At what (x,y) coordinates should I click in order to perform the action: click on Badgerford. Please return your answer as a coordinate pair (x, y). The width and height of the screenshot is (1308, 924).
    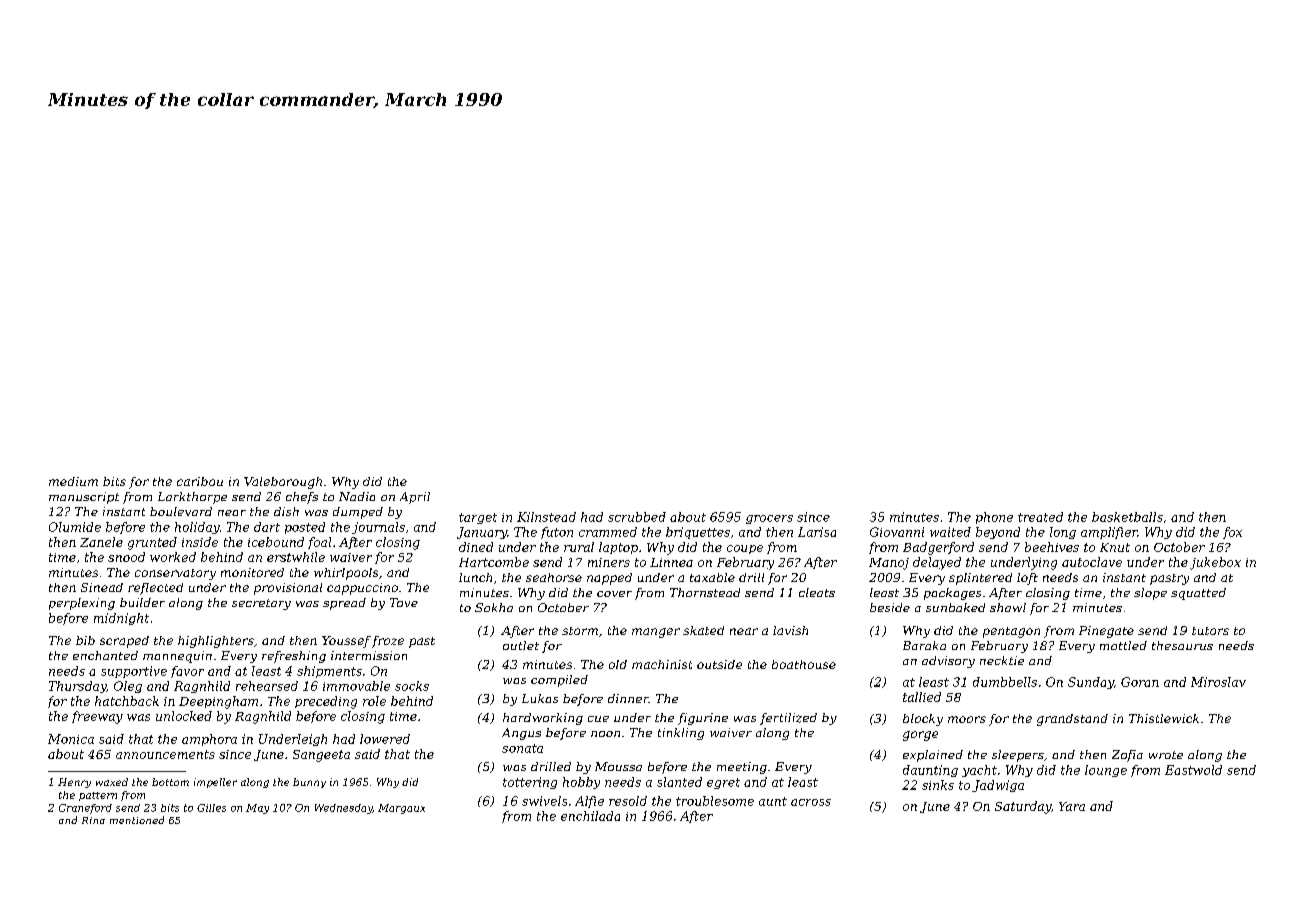
    Looking at the image, I should click on (938, 548).
